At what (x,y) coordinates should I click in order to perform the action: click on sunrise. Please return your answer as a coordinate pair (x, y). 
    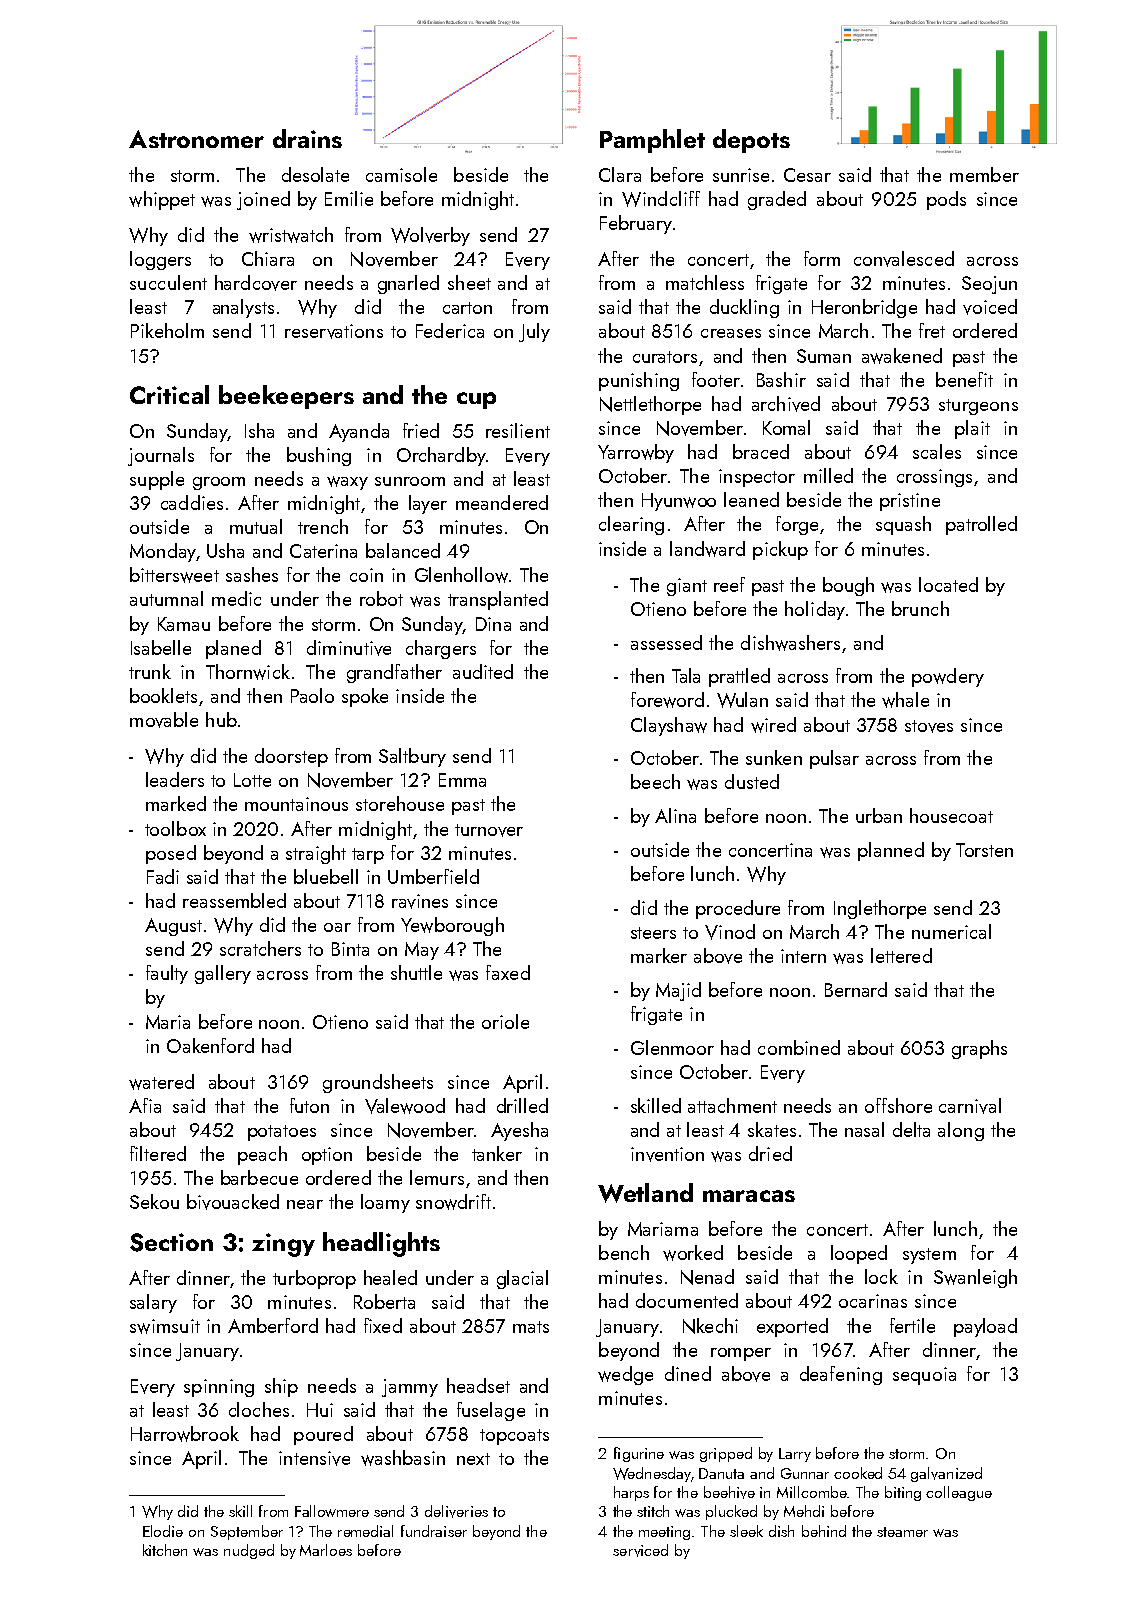
    Looking at the image, I should click on (741, 175).
